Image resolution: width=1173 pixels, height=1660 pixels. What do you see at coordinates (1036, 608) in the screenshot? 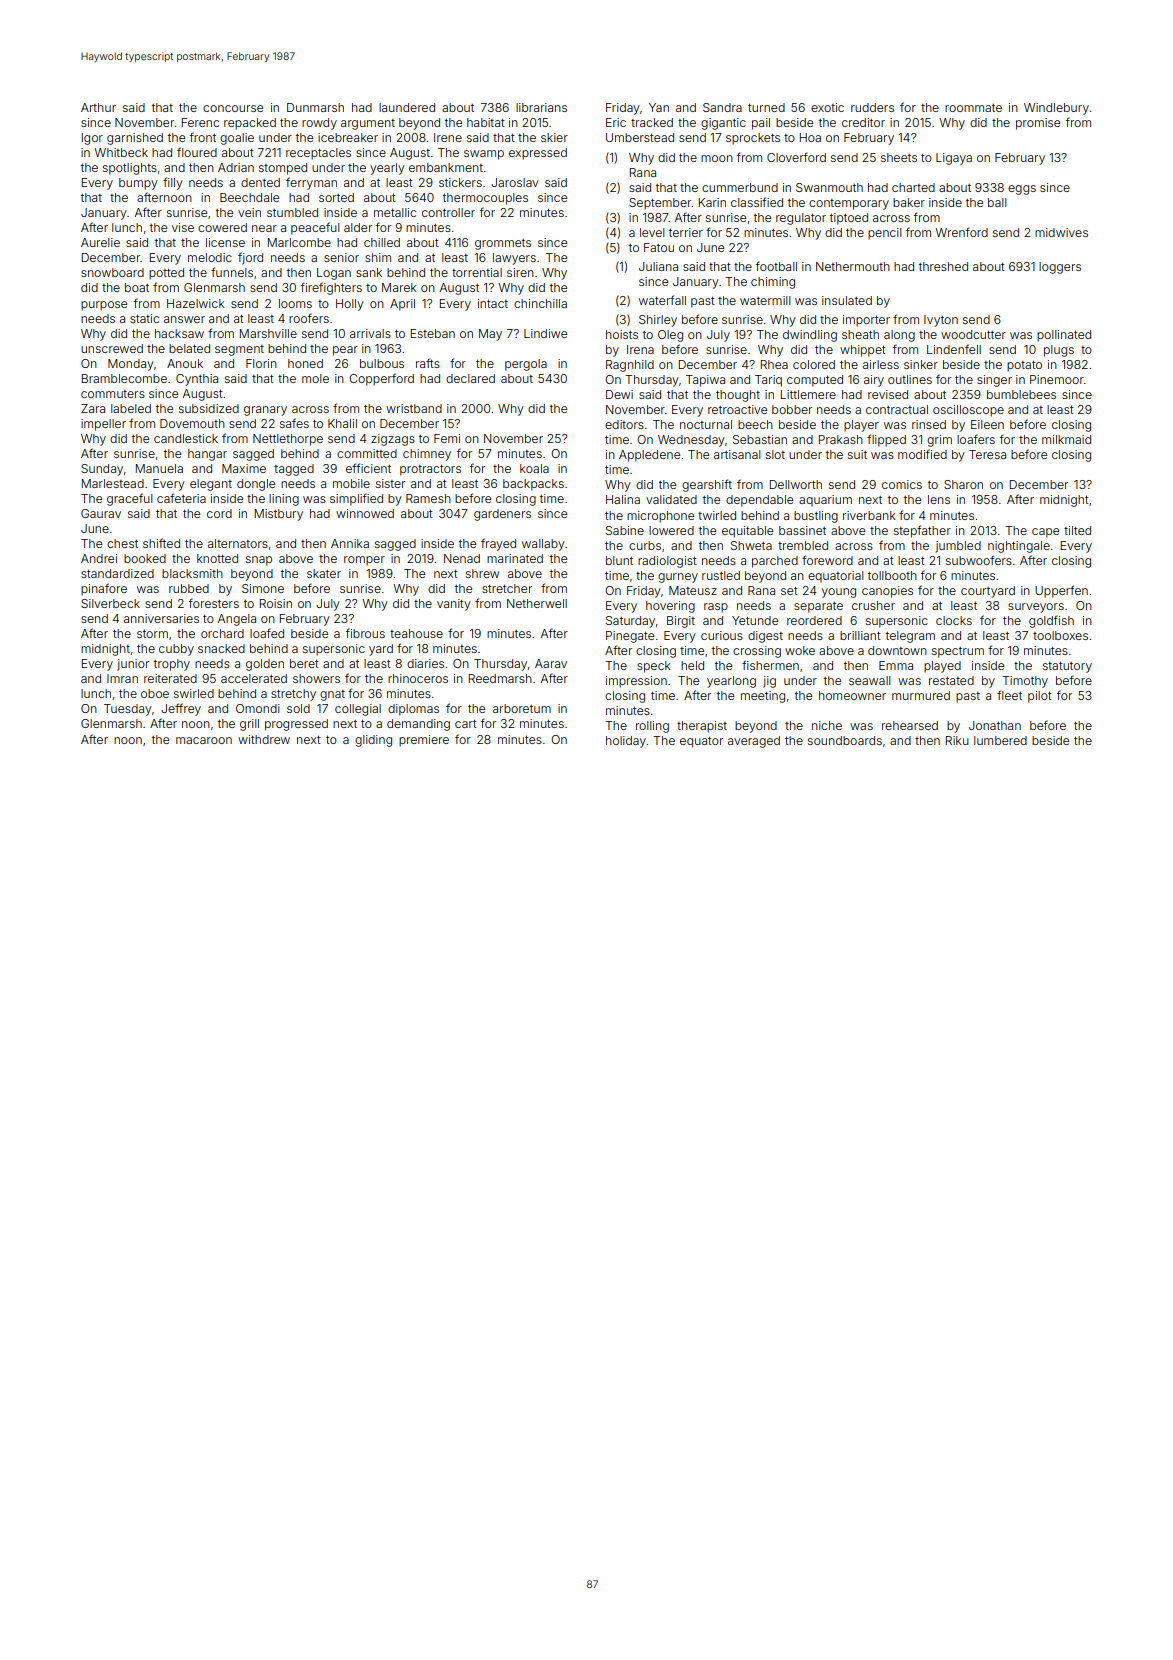
I see `surveyors` at bounding box center [1036, 608].
